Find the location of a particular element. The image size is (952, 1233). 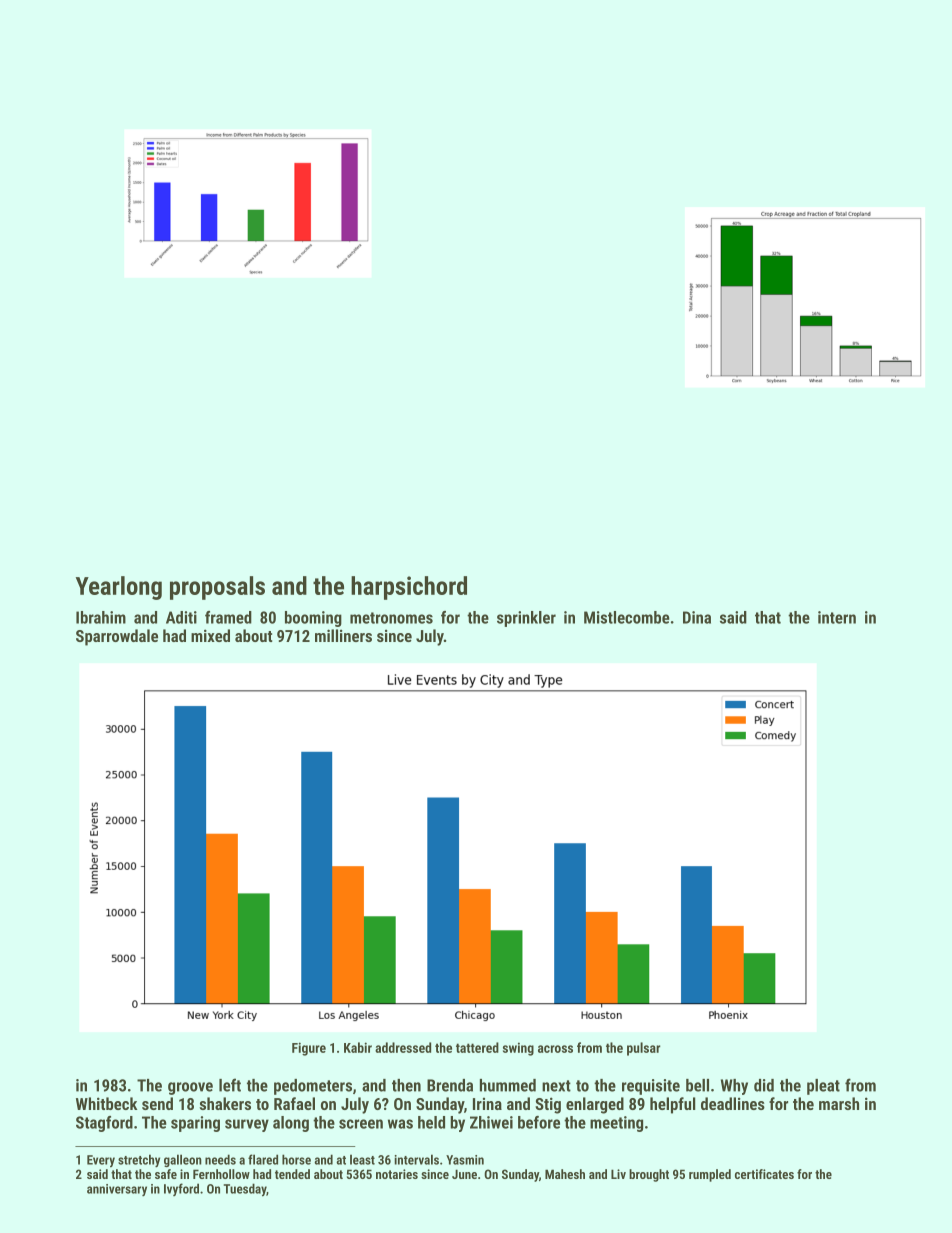

milliners is located at coordinates (343, 635).
